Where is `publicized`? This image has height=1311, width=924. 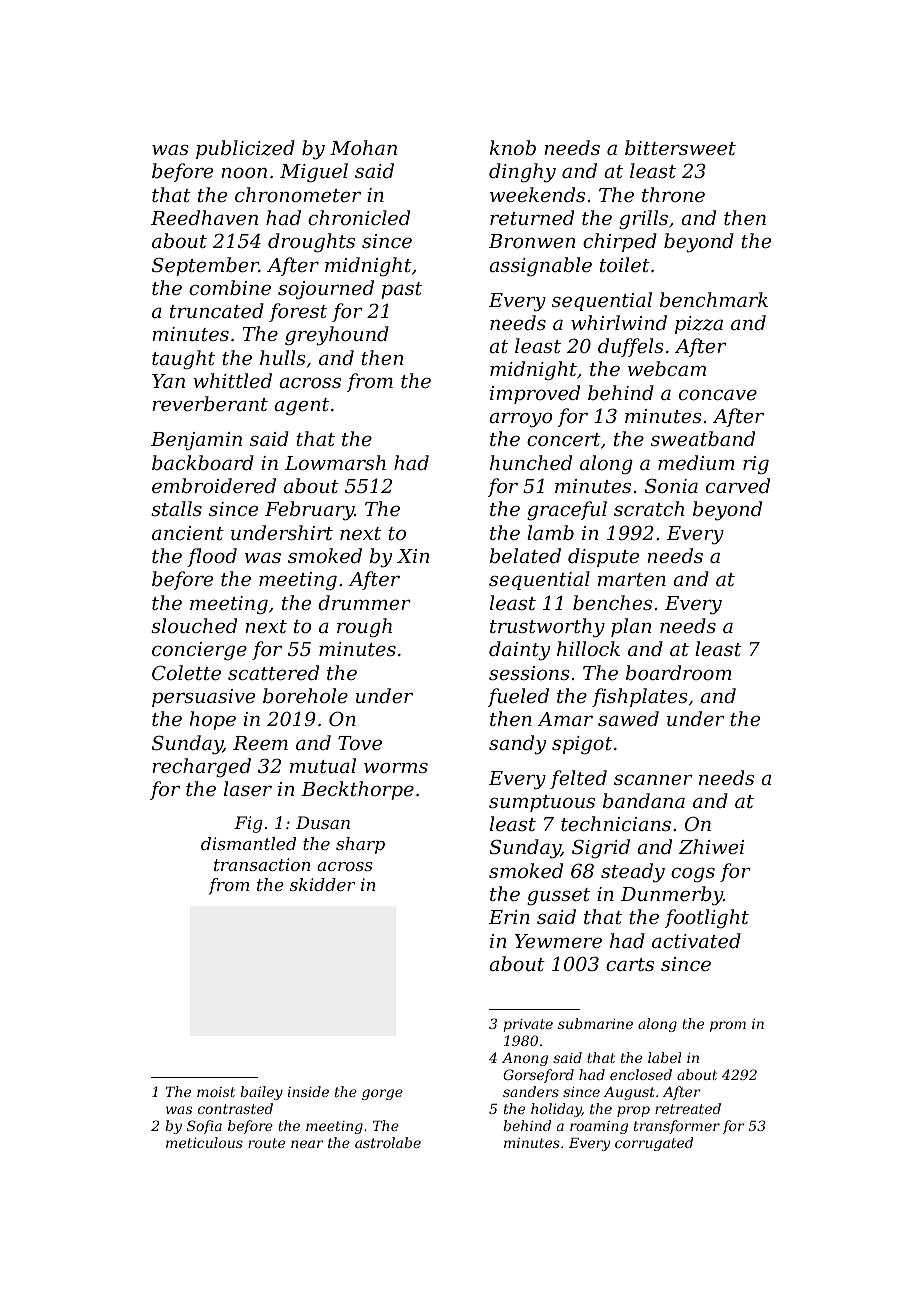
publicized is located at coordinates (245, 149).
